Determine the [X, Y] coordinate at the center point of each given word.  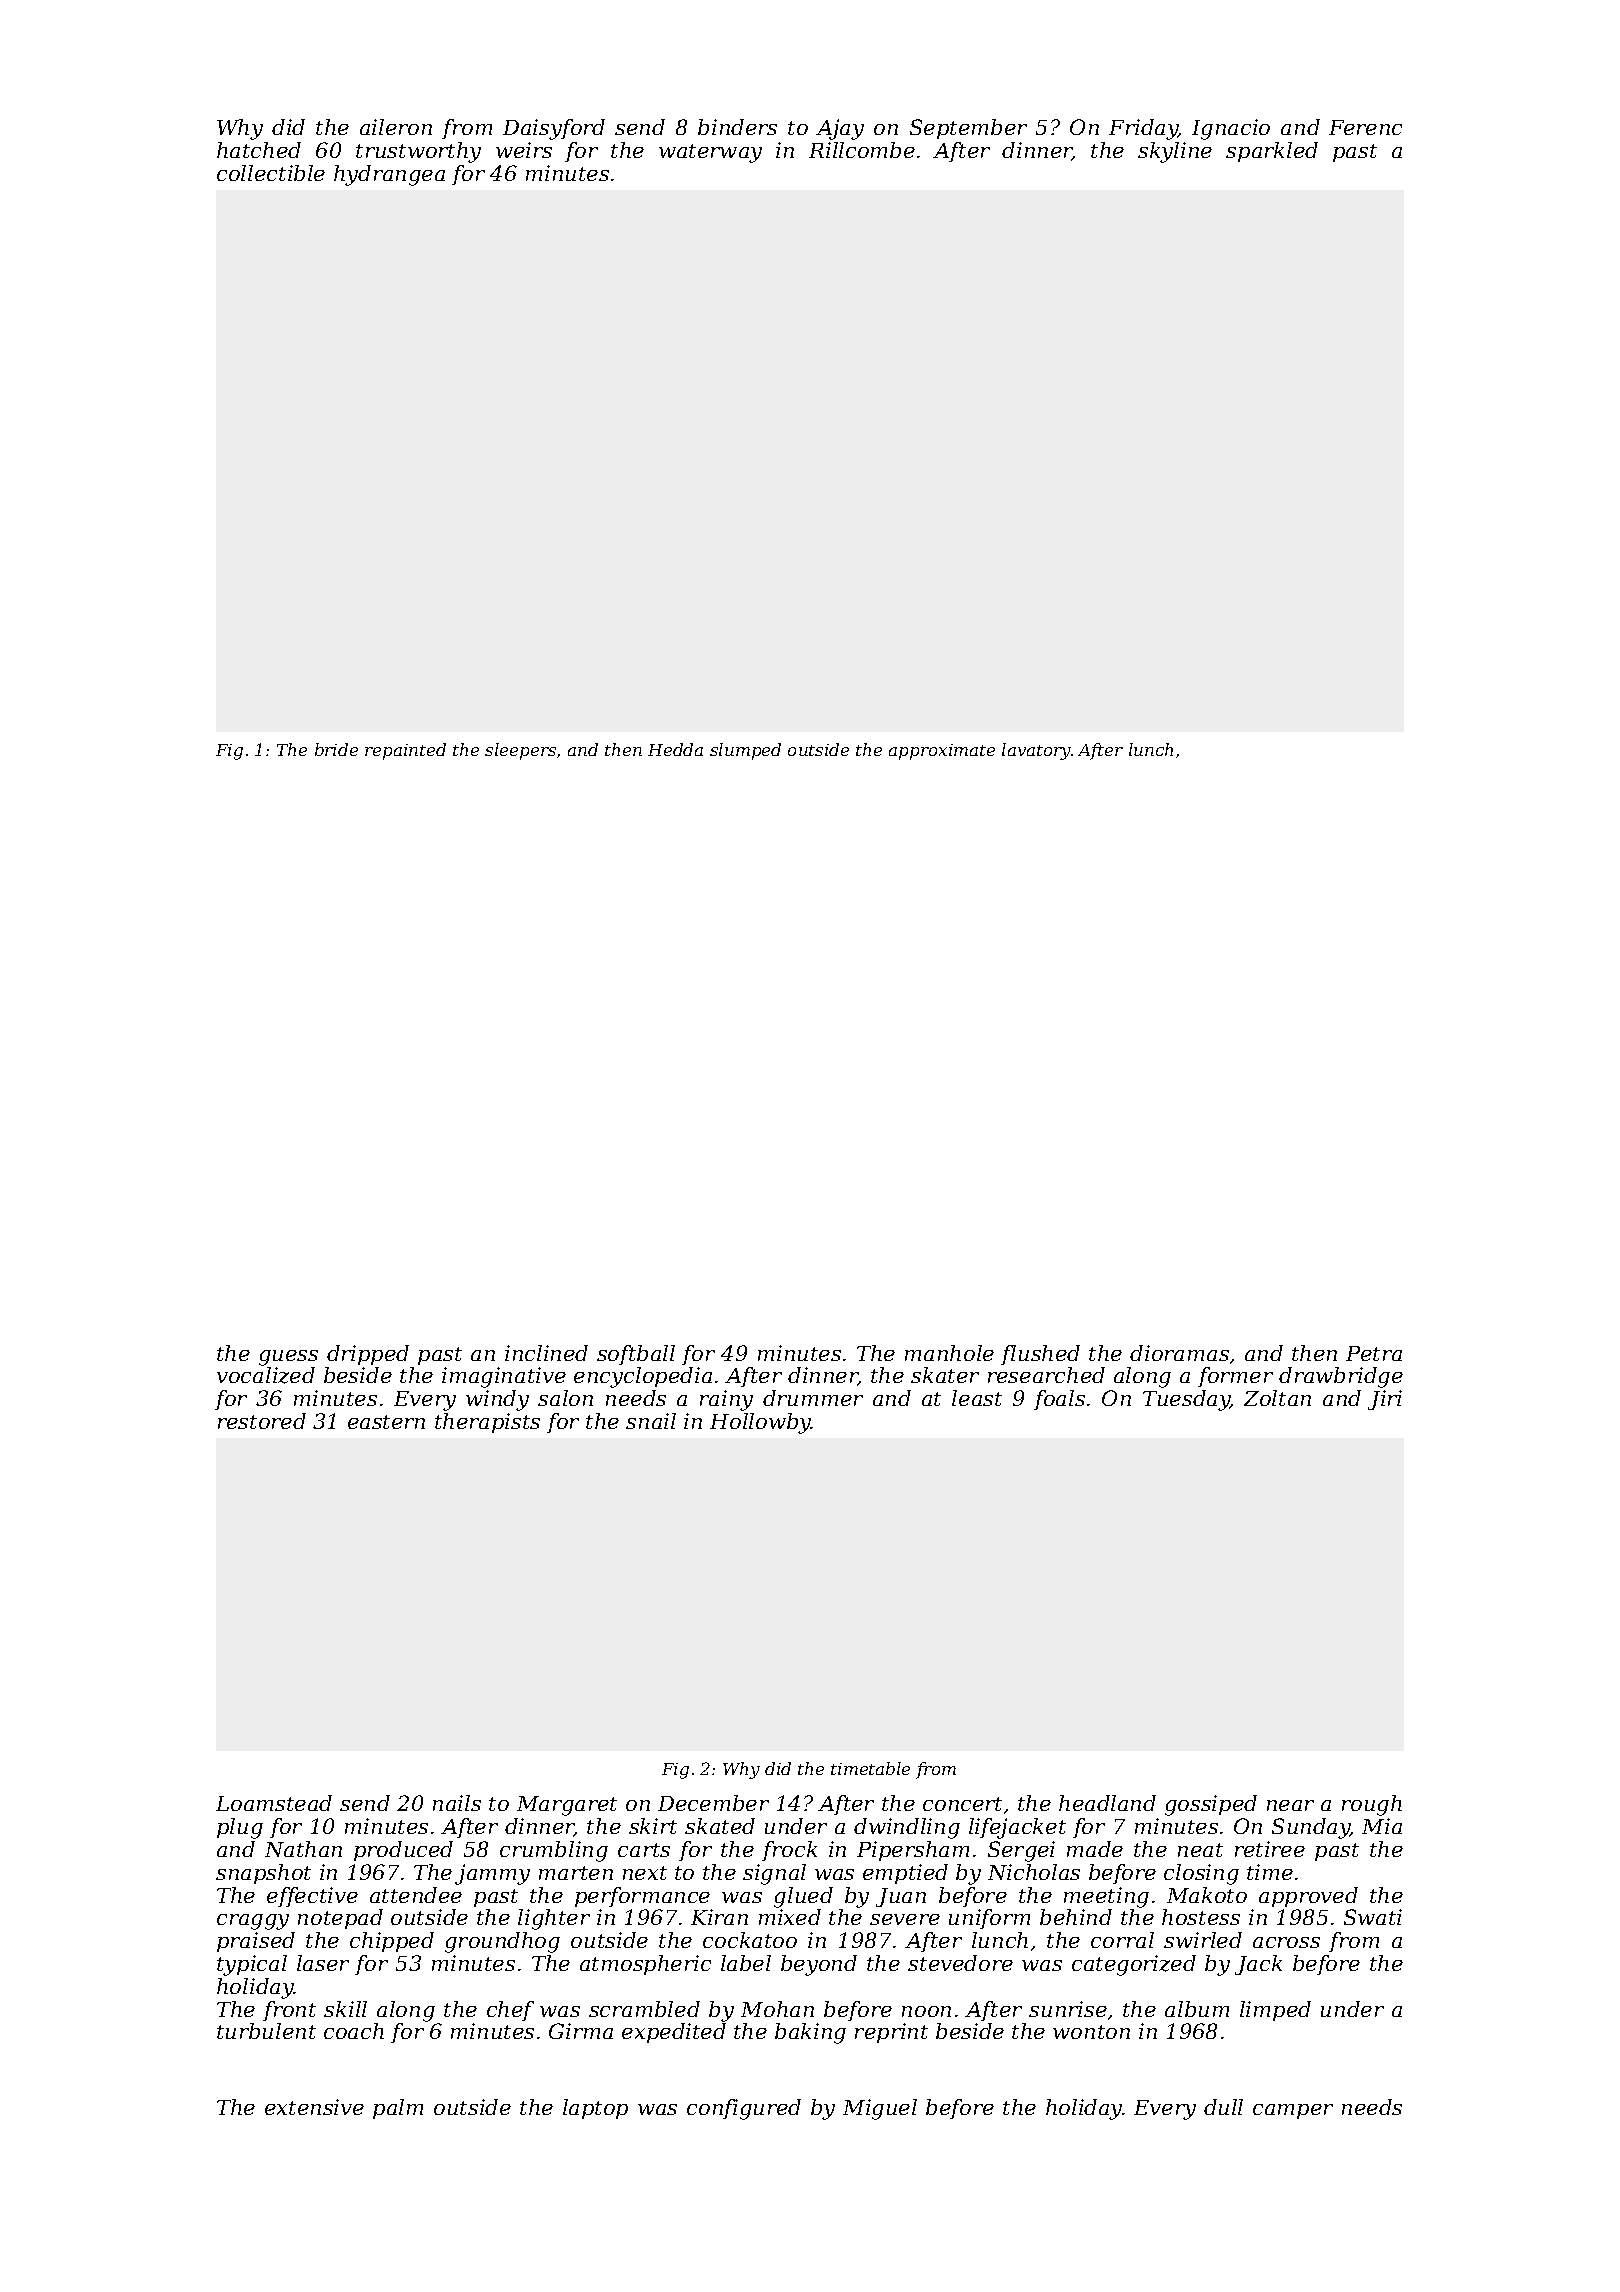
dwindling [907, 1828]
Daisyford [554, 129]
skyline [1175, 152]
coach [354, 2031]
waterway [710, 153]
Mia [1382, 1826]
